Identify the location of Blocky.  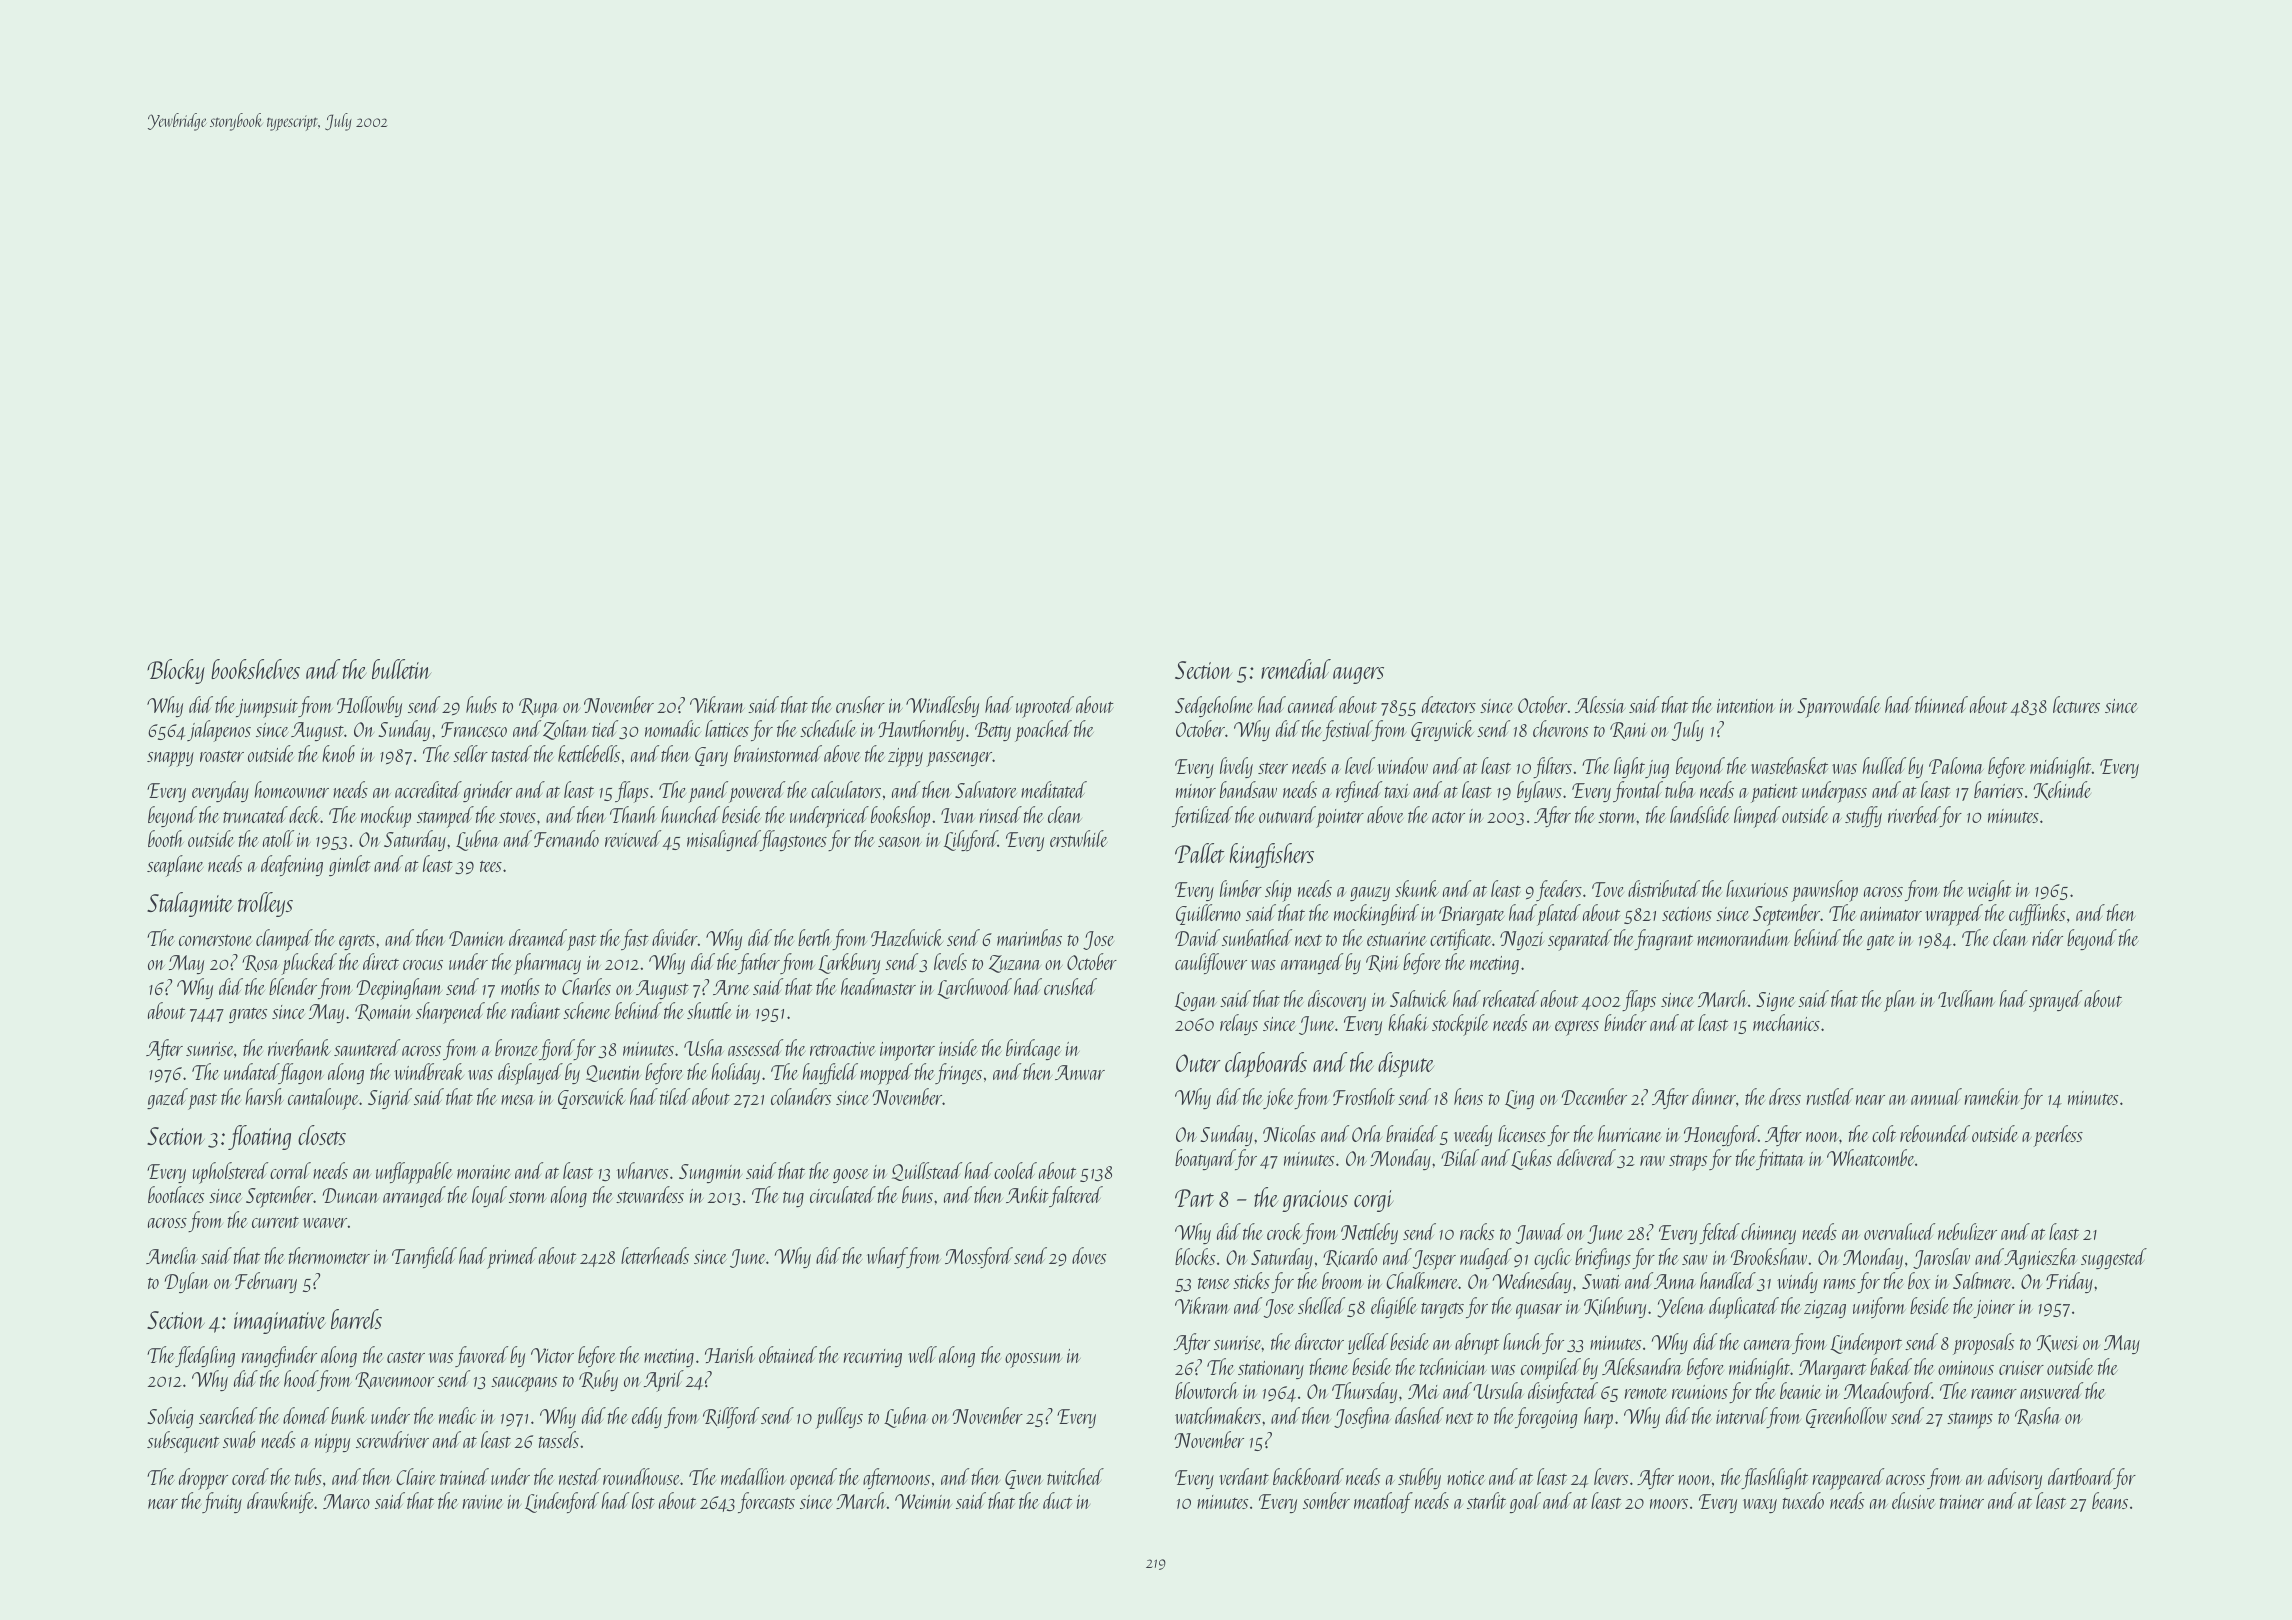
(176, 671).
